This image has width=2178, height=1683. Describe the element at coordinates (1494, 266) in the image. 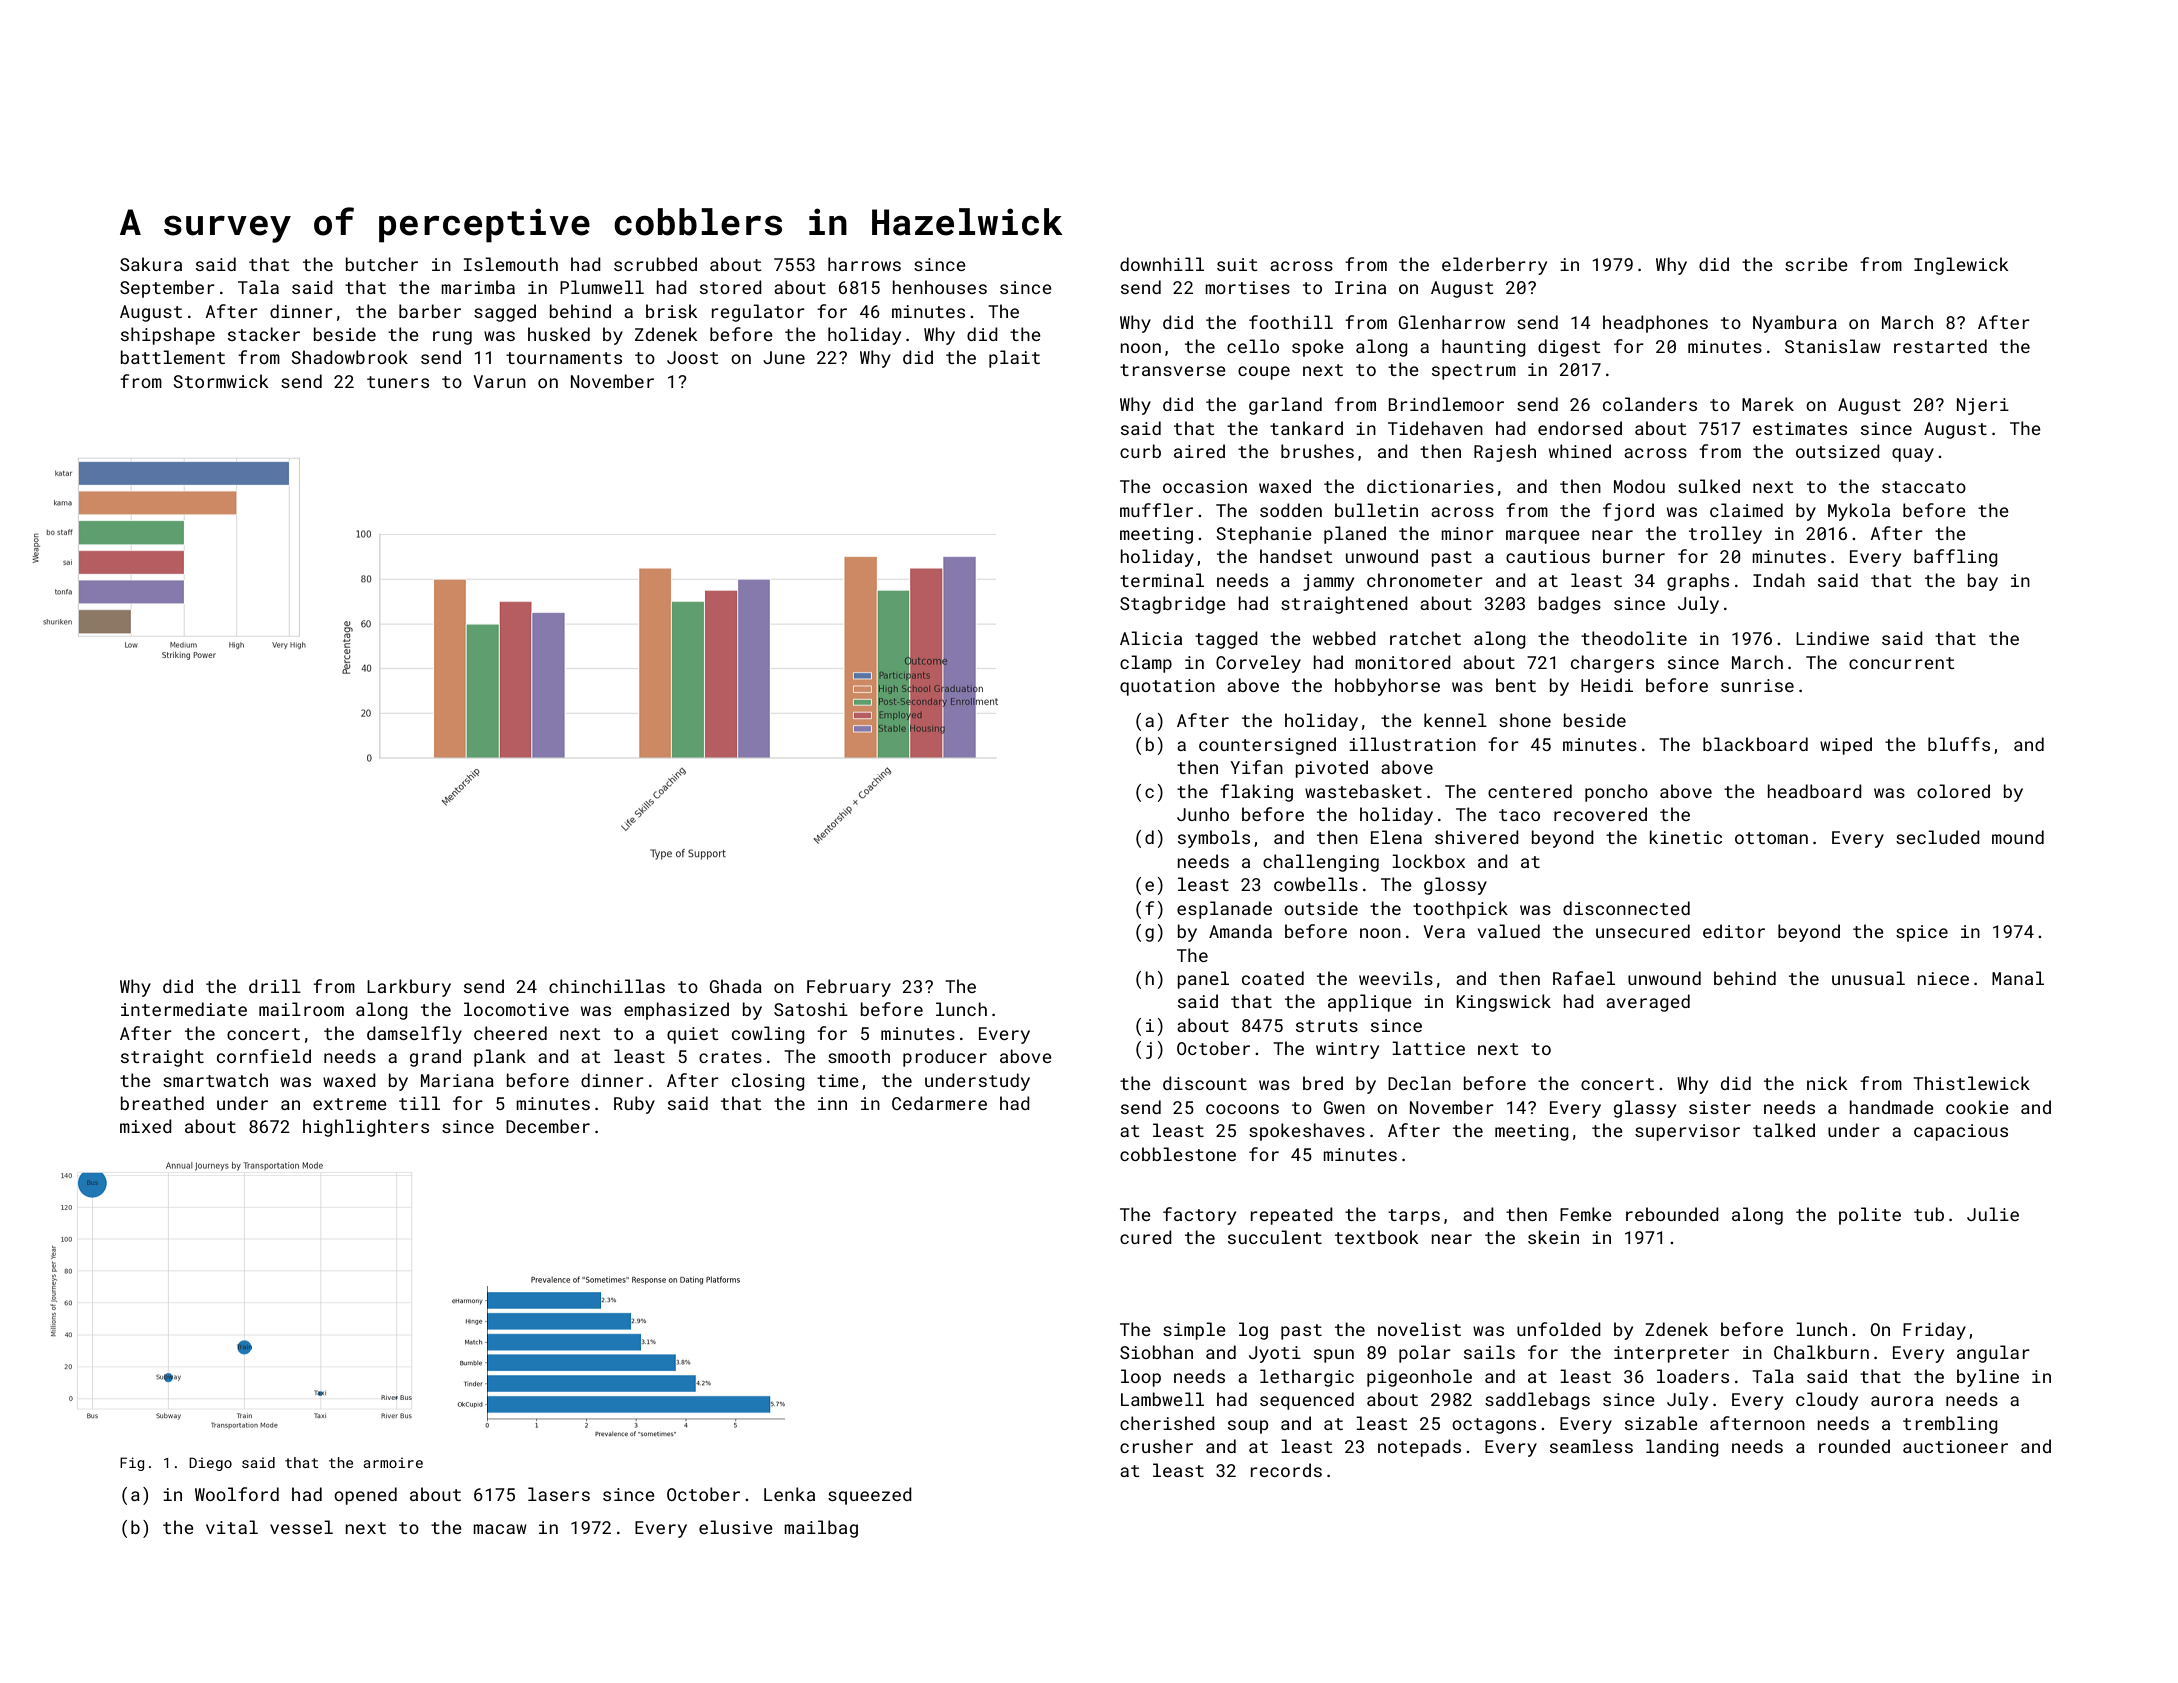

I see `elderberry` at that location.
